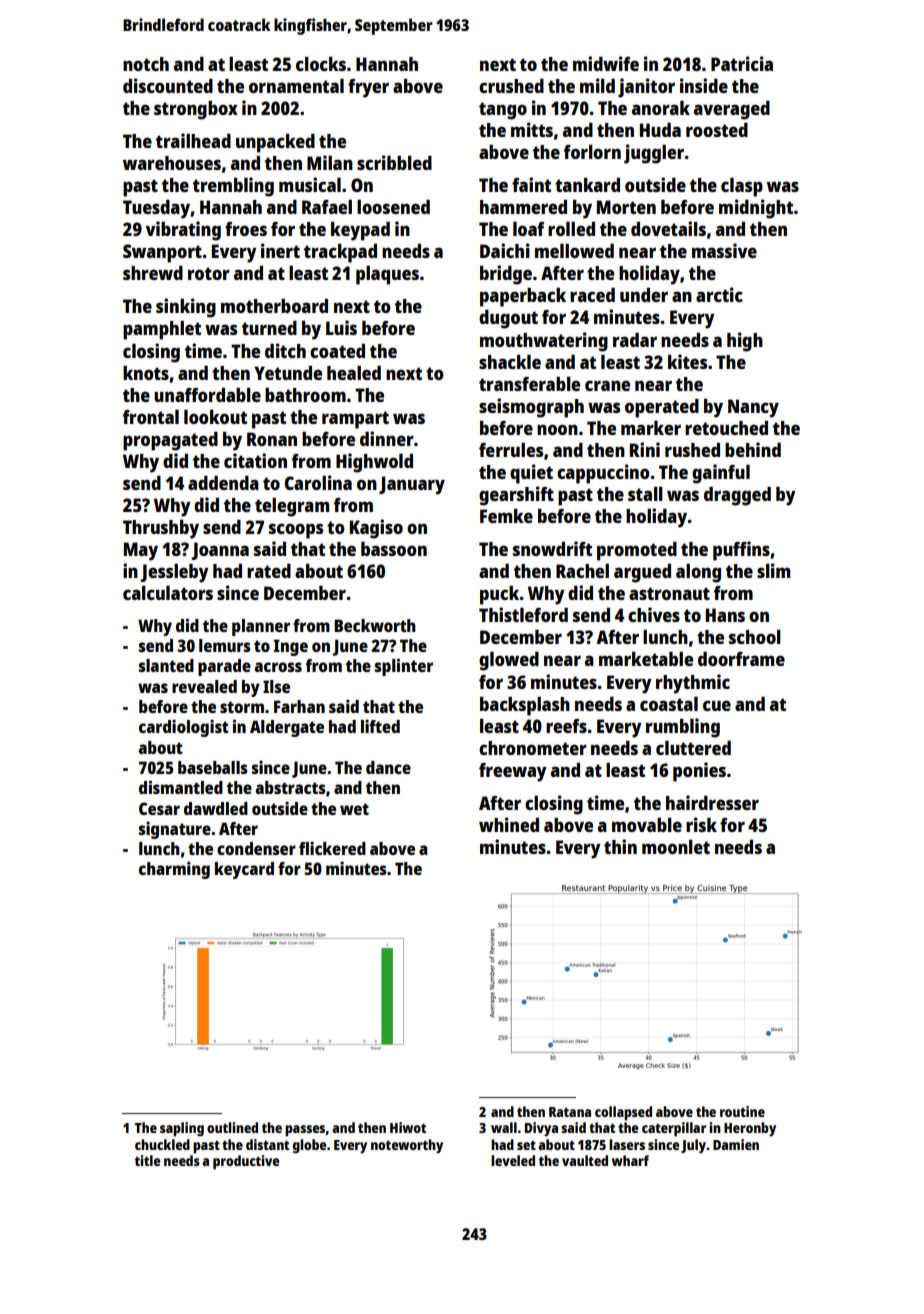  I want to click on clasp, so click(742, 187).
